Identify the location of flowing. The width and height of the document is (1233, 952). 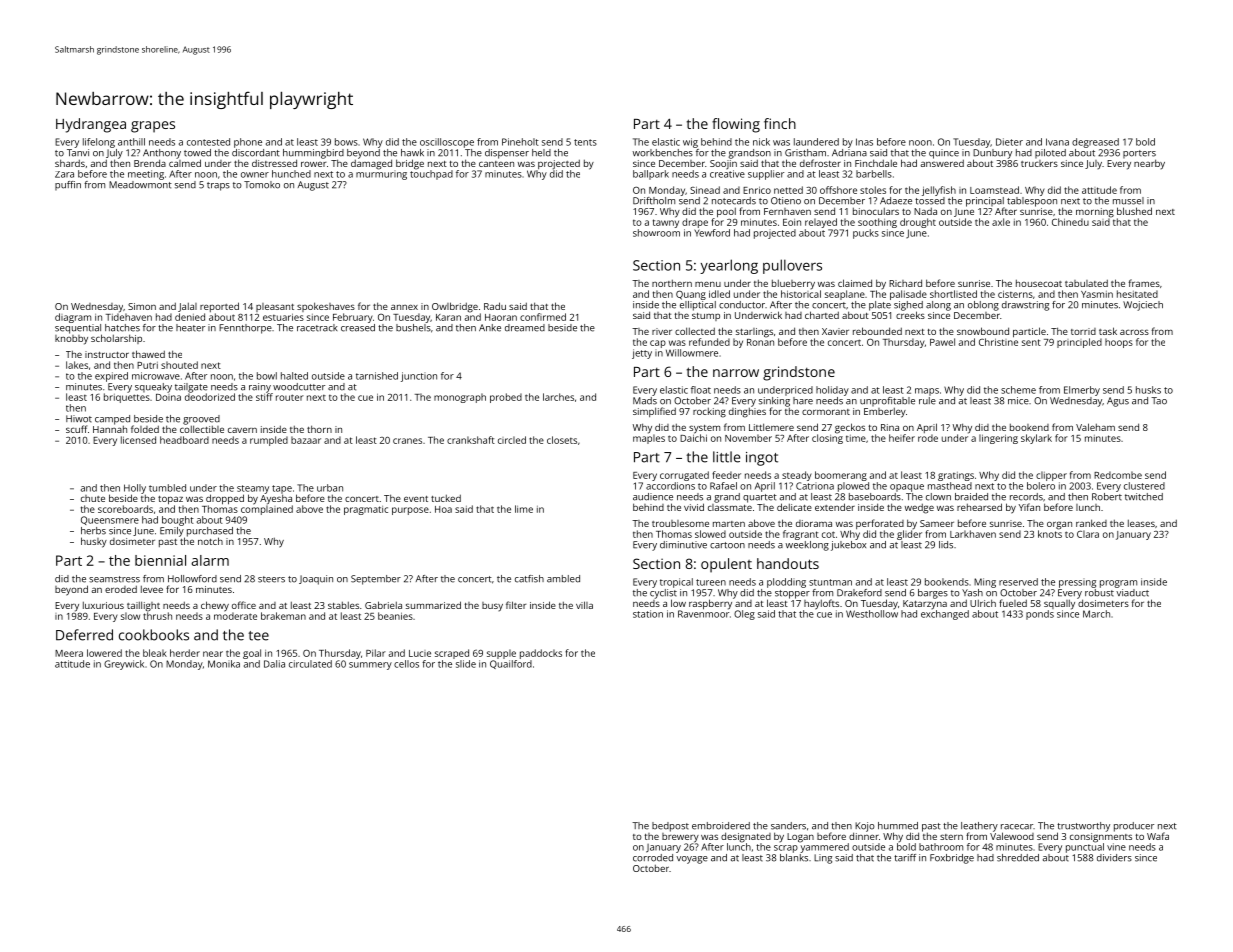
(736, 125).
